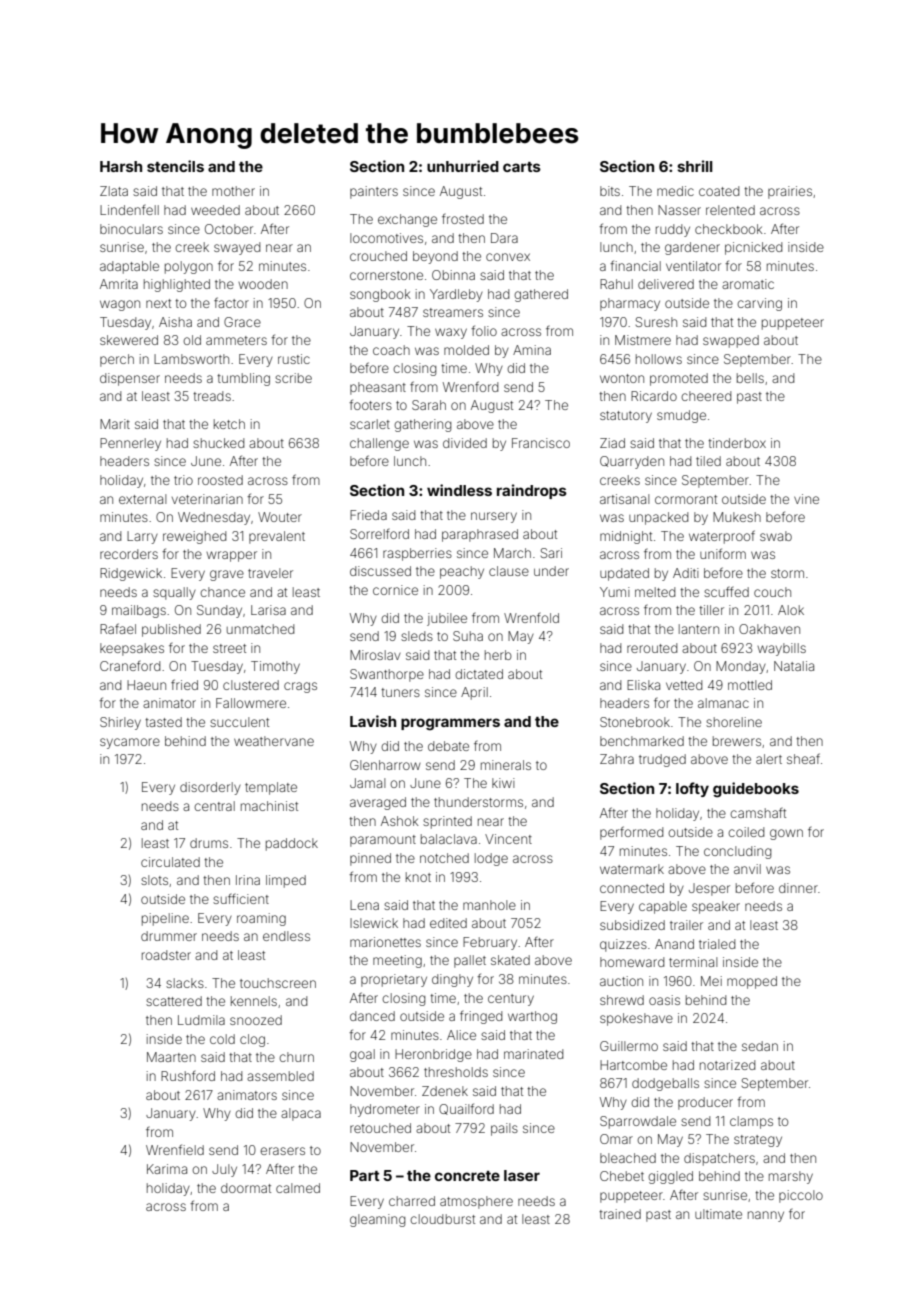 This screenshot has width=924, height=1308. I want to click on endless, so click(286, 936).
